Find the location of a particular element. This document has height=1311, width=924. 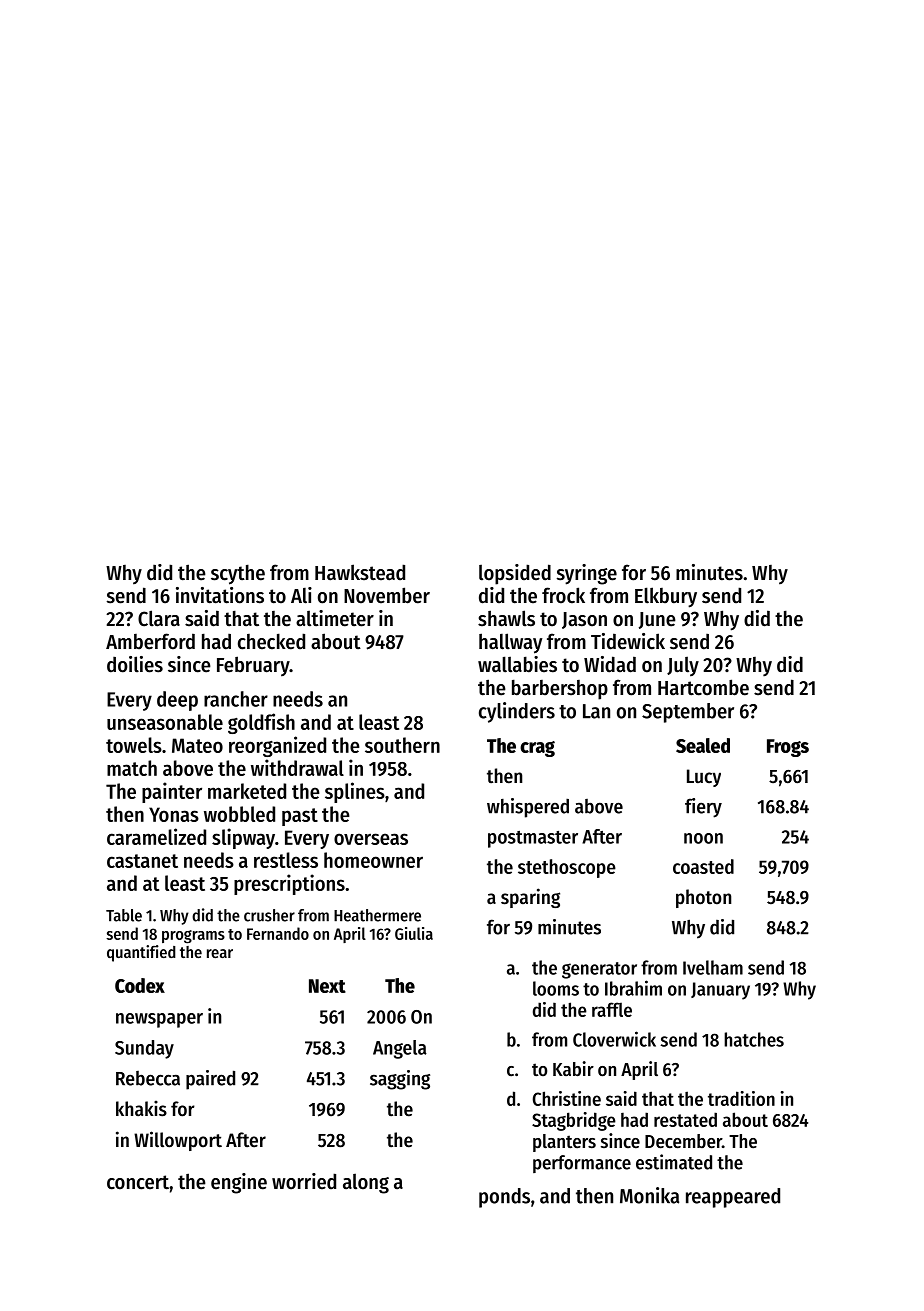

January is located at coordinates (720, 991).
